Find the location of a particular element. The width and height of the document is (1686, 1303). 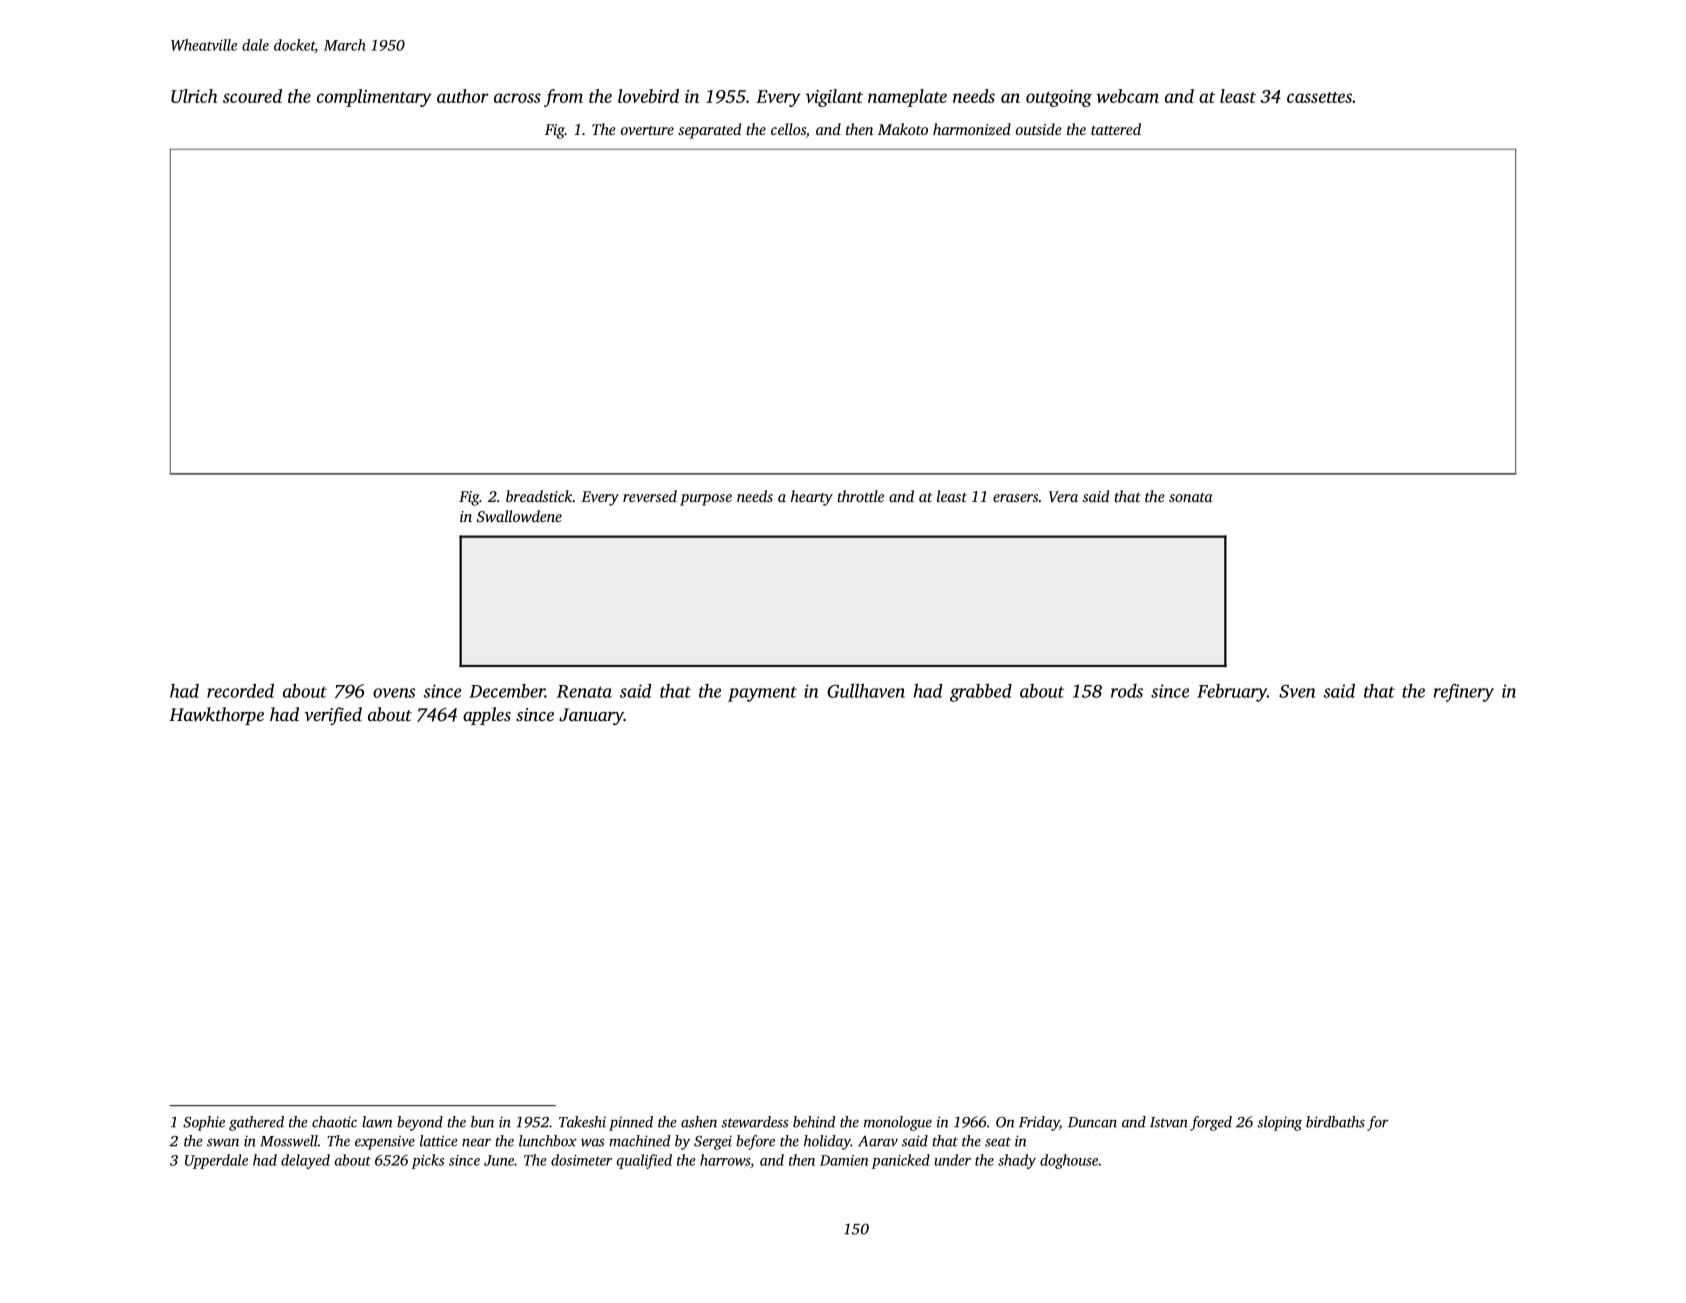

Swallowdene is located at coordinates (519, 516).
